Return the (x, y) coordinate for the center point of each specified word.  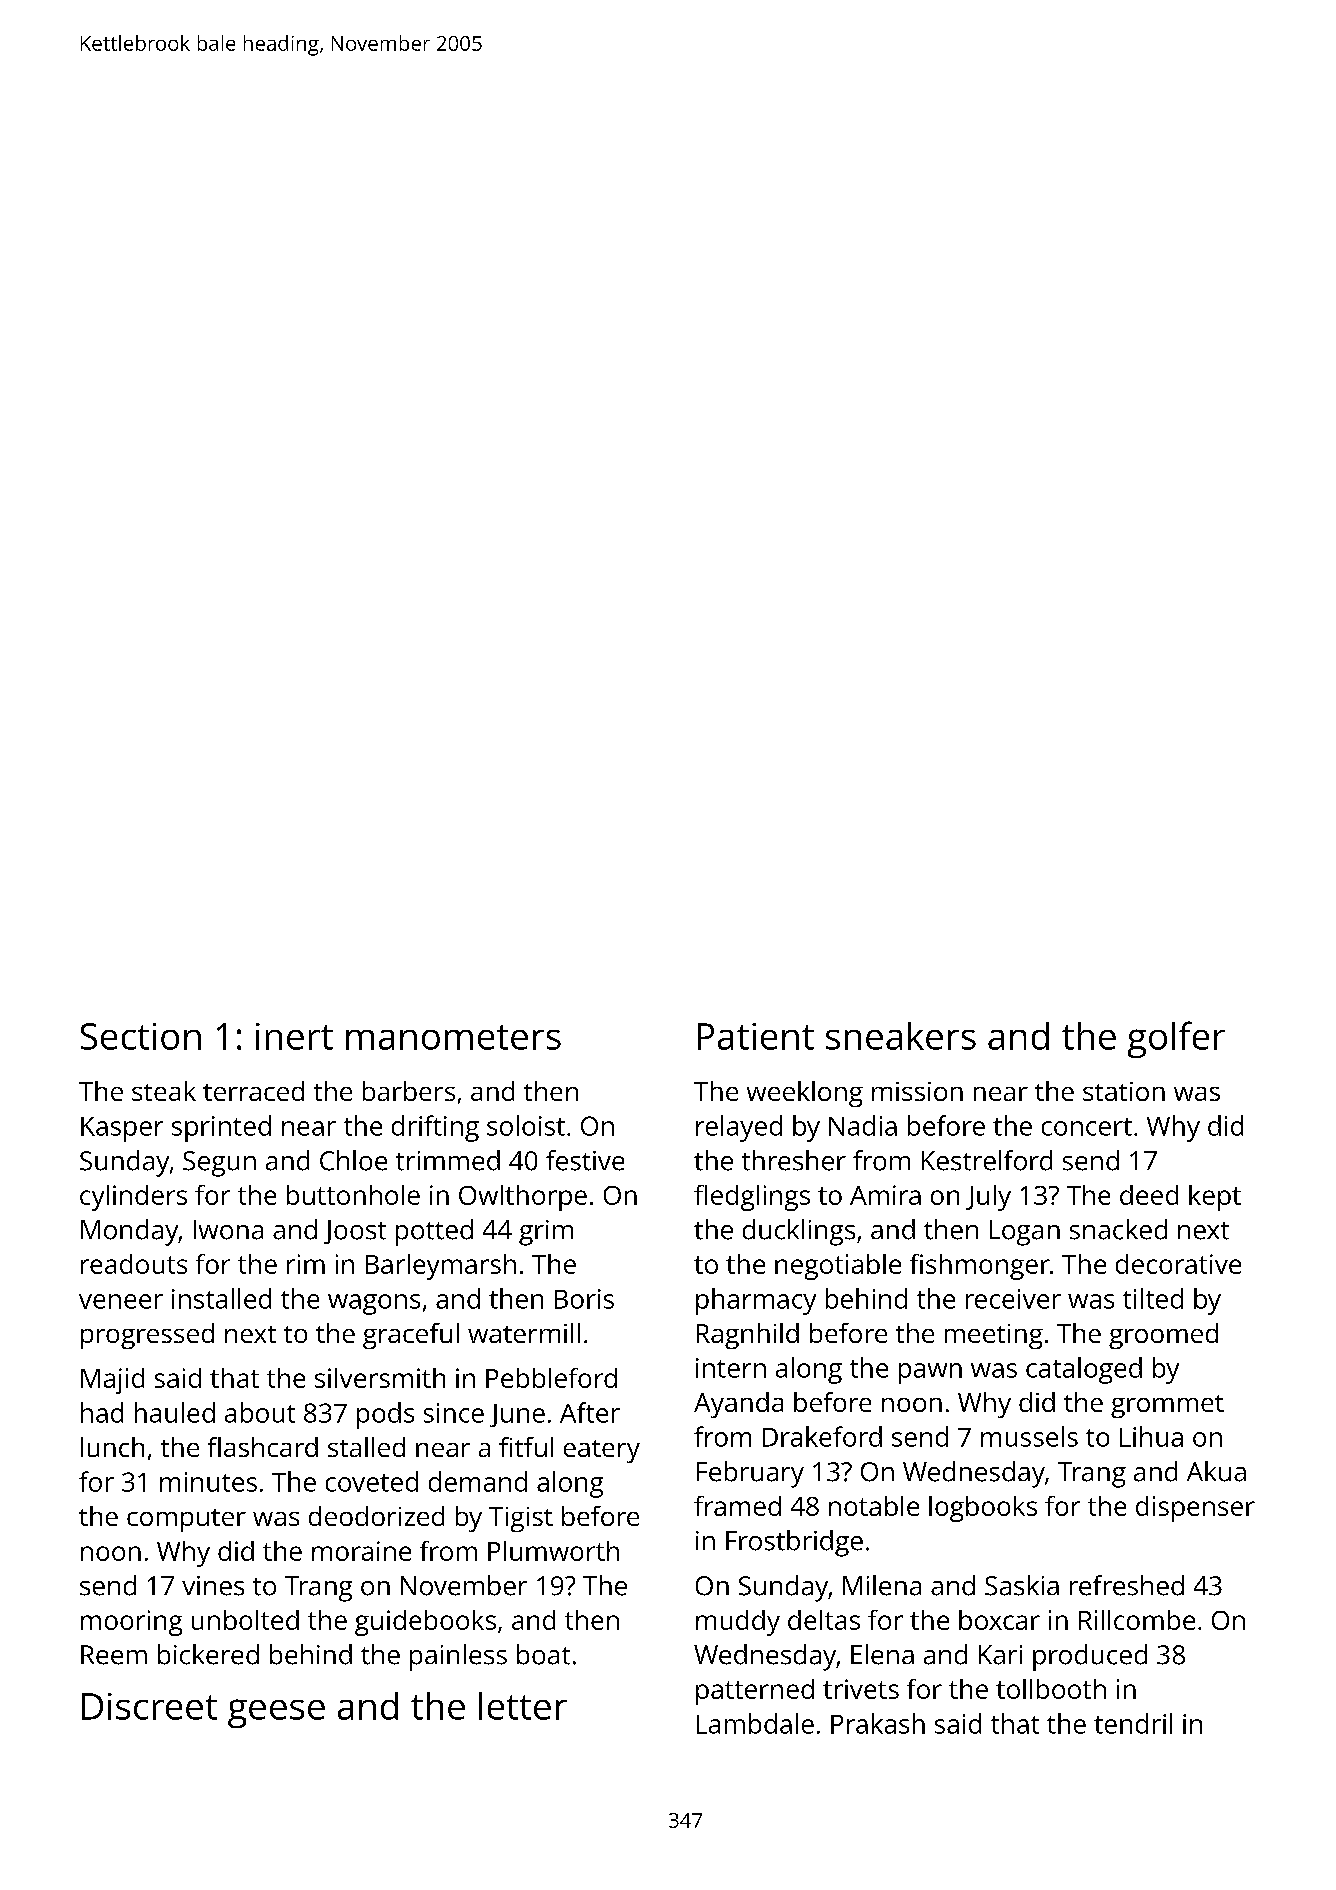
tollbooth (1051, 1689)
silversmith (380, 1378)
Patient (756, 1036)
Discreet (149, 1706)
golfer (1176, 1039)
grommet (1167, 1406)
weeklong (805, 1094)
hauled (175, 1412)
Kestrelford (987, 1160)
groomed (1163, 1336)
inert (294, 1036)
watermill (524, 1333)
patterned (755, 1692)
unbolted (245, 1620)
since (454, 1413)
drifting (435, 1128)
